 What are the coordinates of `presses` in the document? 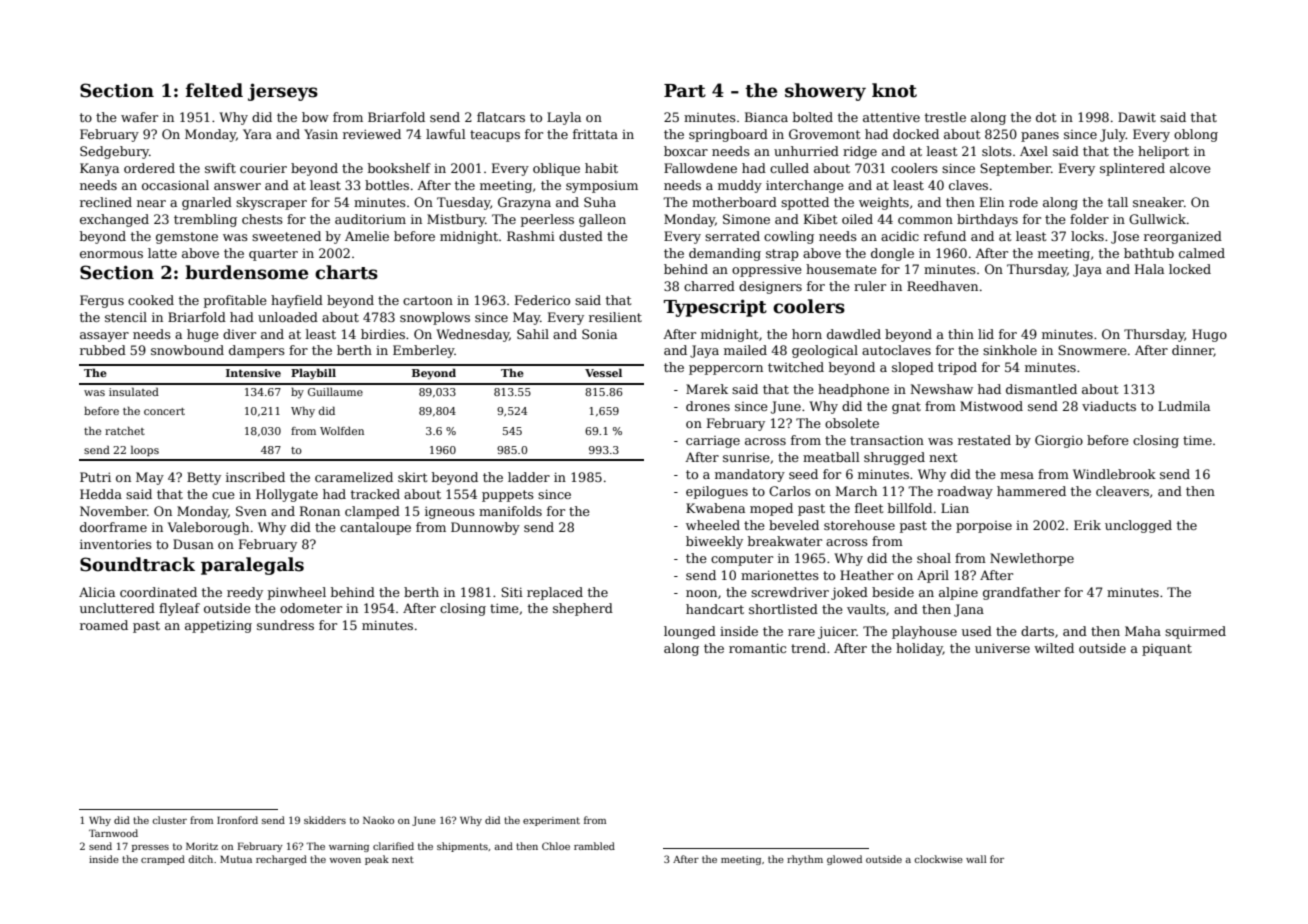 It's located at (150, 848).
